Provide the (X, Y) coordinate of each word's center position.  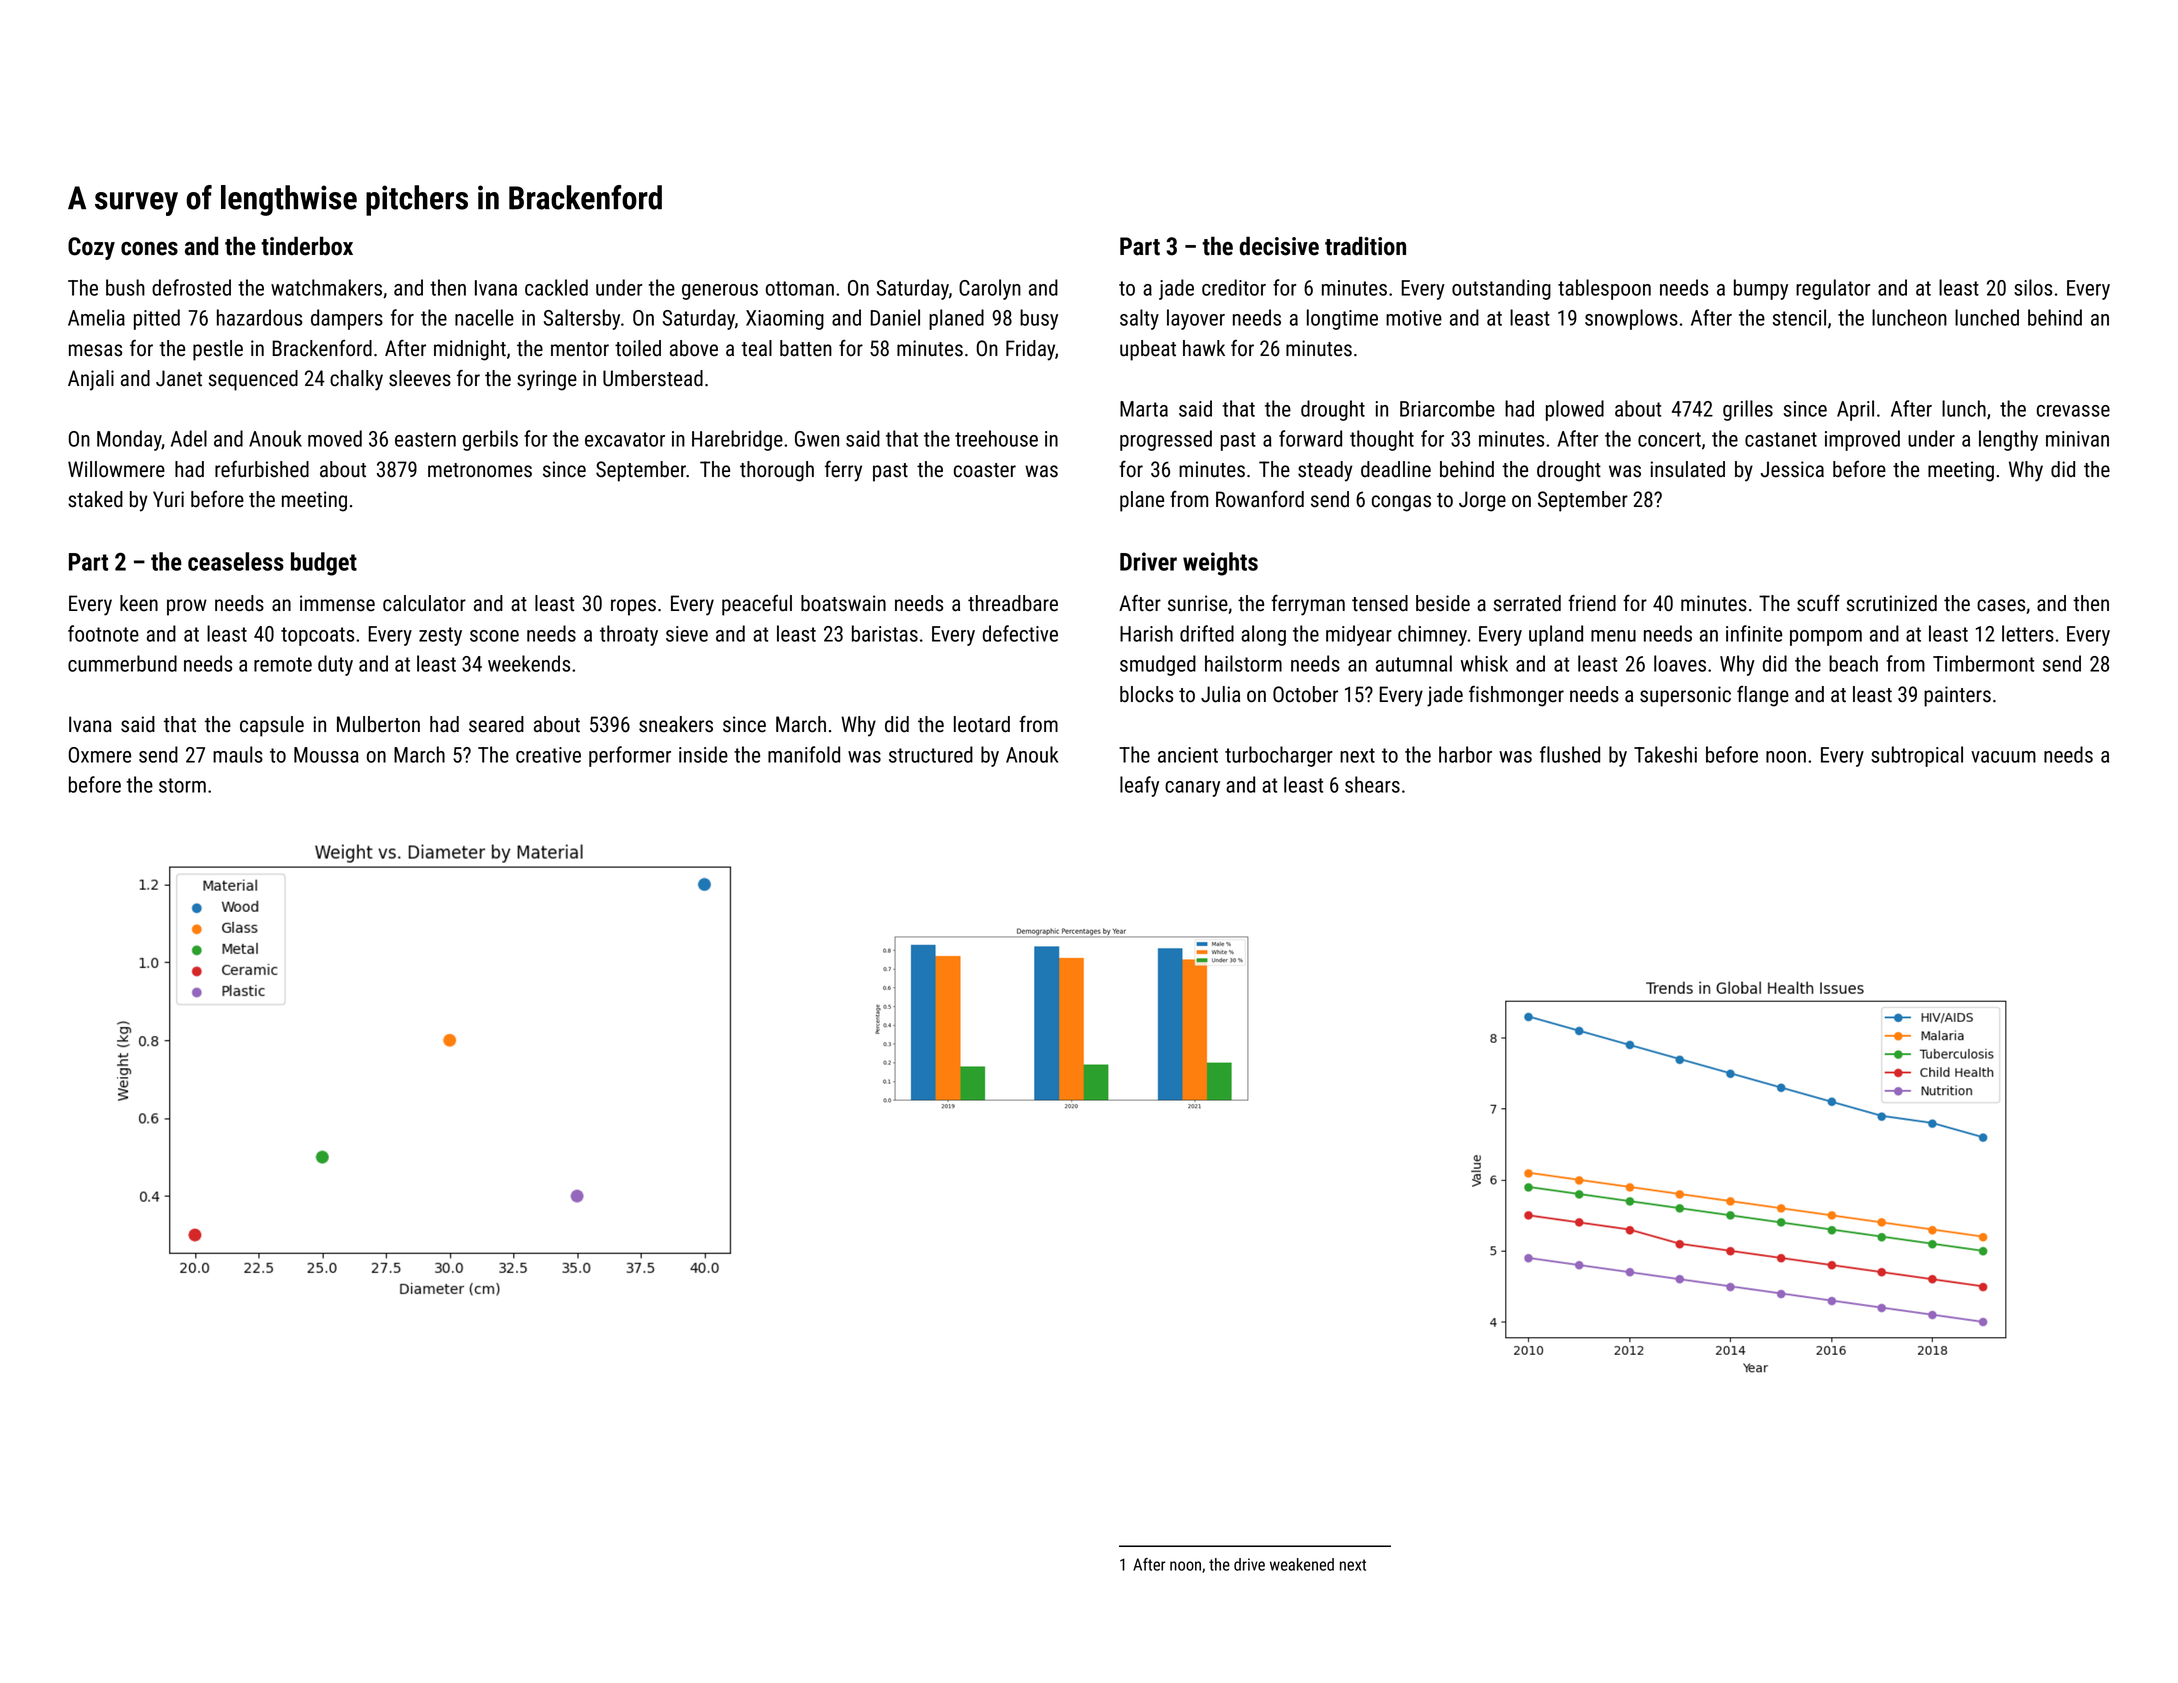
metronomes (480, 470)
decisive (1279, 246)
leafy (1139, 786)
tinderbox (307, 246)
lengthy (2008, 440)
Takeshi (1665, 754)
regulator (1833, 289)
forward (1310, 438)
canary (1192, 789)
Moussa (326, 755)
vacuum (2003, 757)
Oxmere (100, 755)
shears (1372, 784)
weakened (1302, 1564)
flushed (1570, 754)
